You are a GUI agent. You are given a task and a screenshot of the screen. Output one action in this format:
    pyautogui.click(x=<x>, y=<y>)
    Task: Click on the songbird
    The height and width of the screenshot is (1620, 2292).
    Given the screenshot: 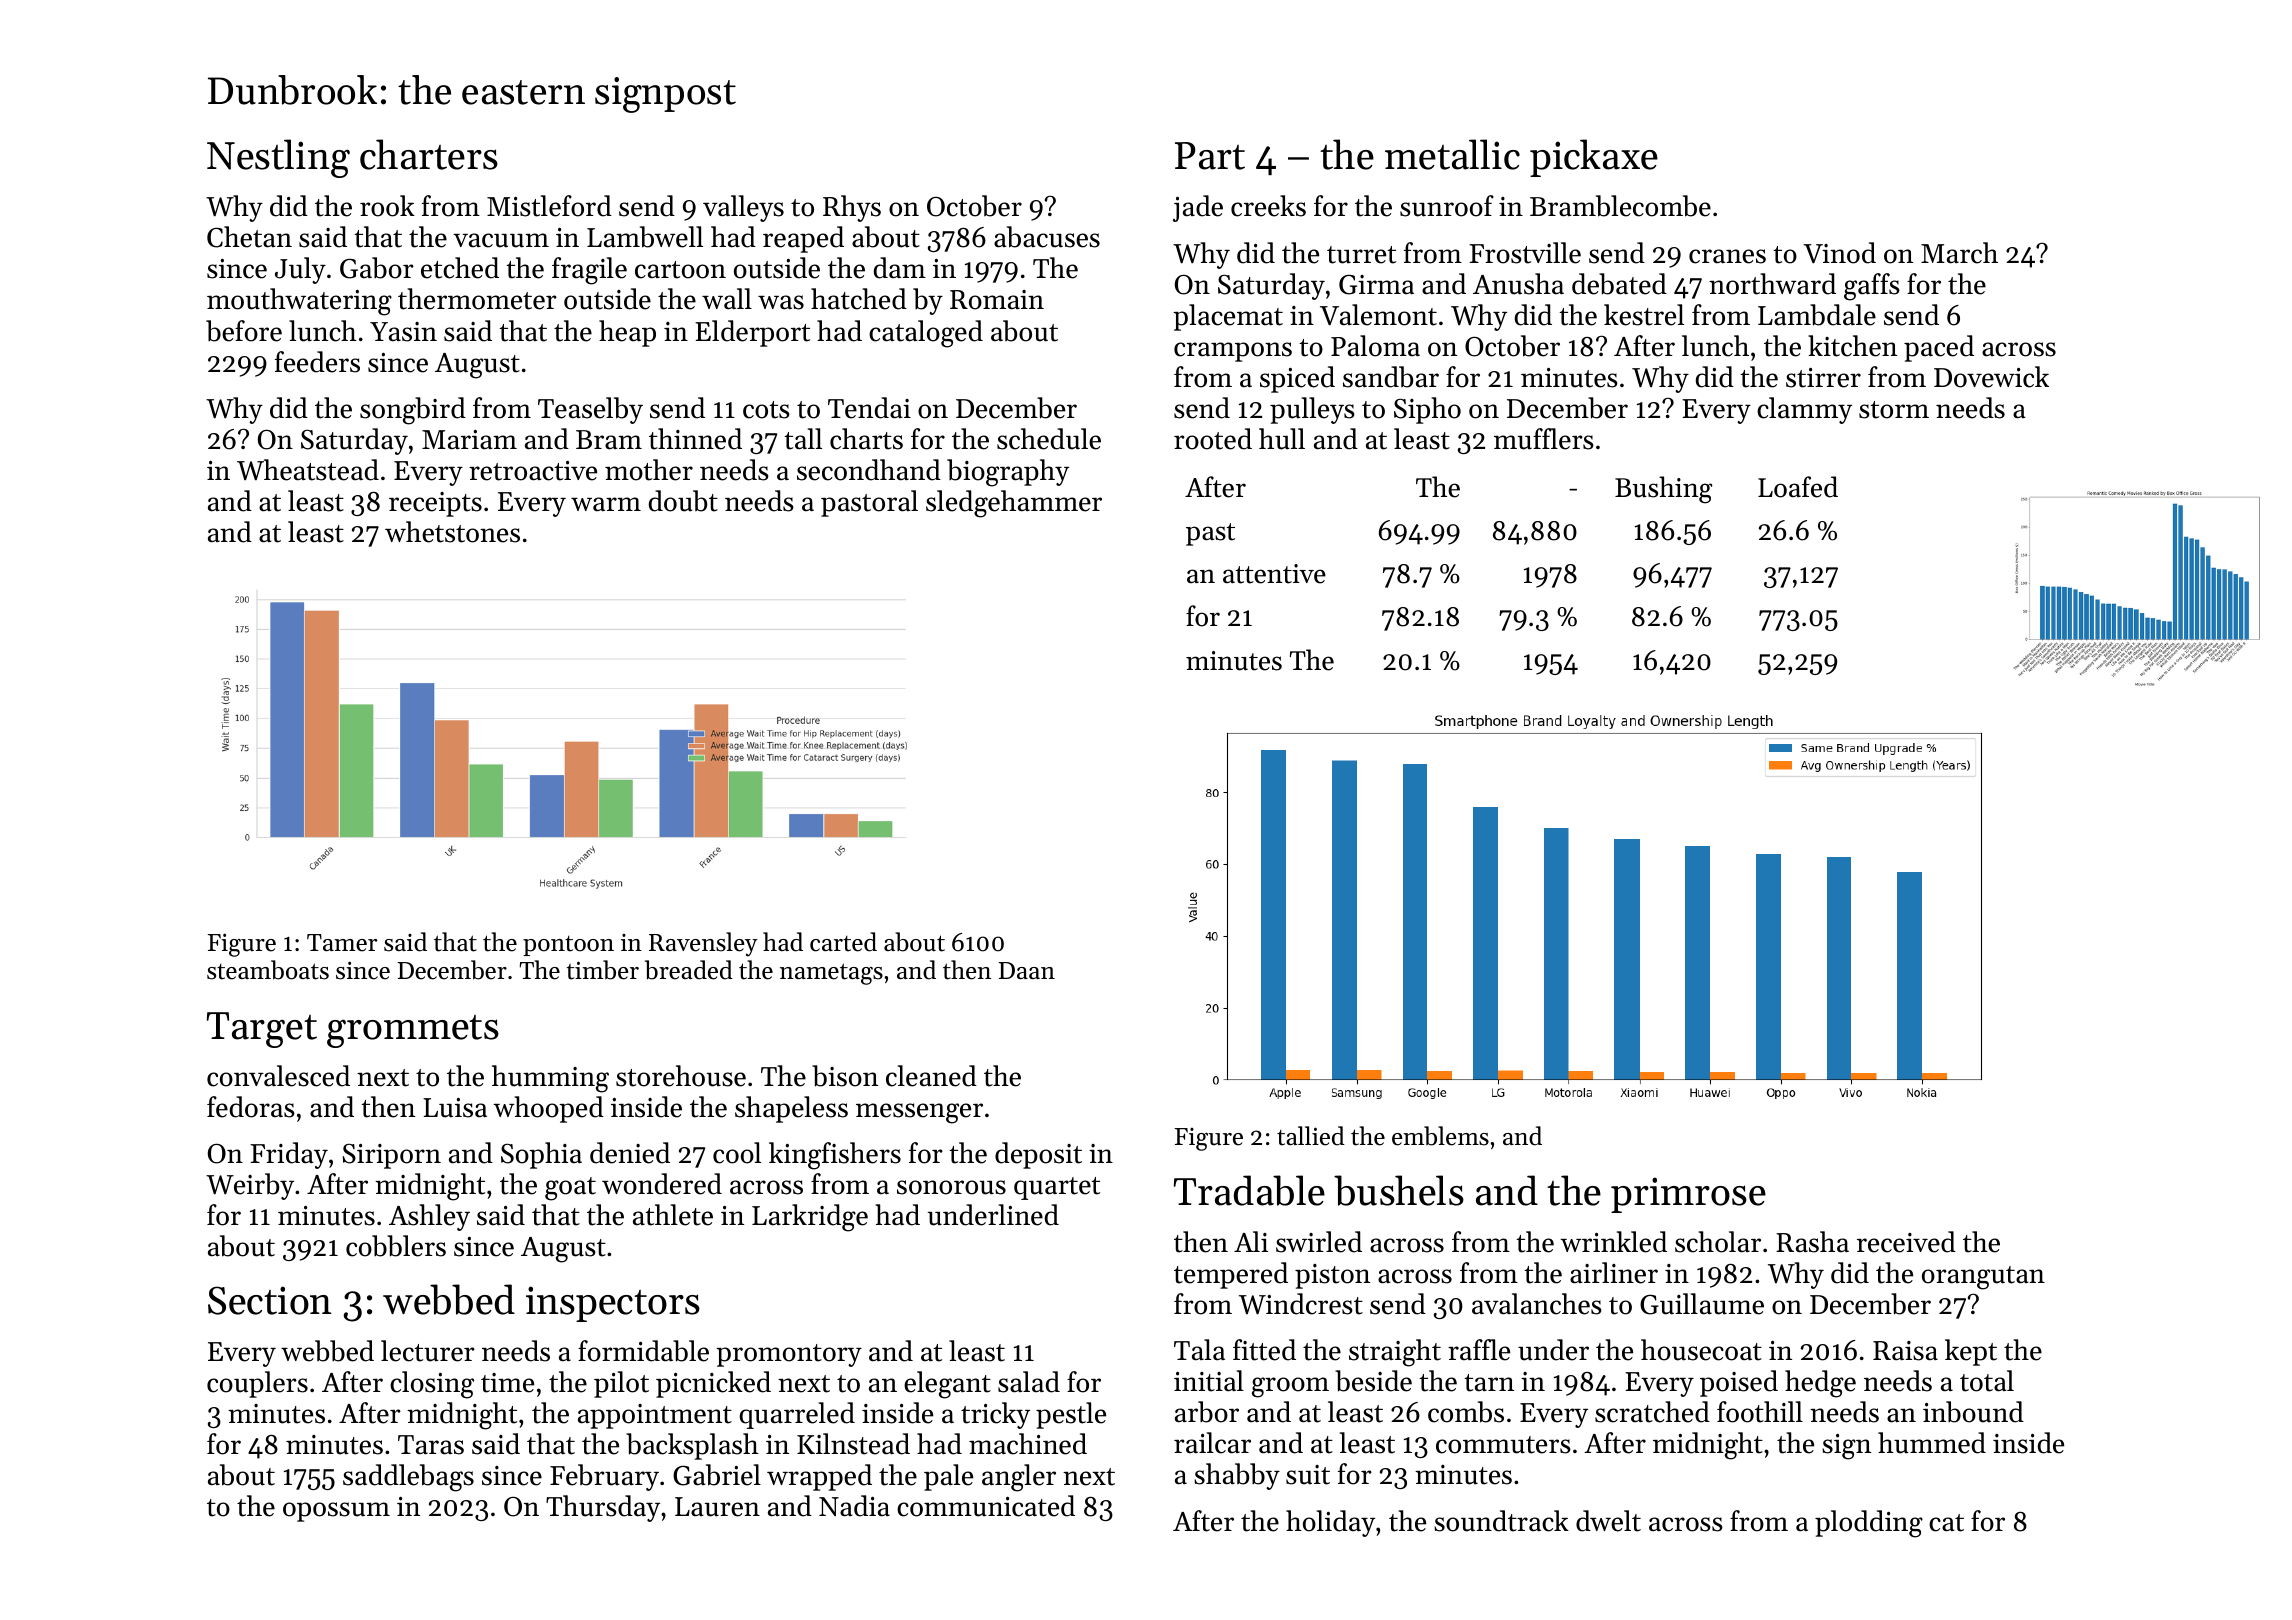 What is the action you would take?
    pyautogui.click(x=413, y=411)
